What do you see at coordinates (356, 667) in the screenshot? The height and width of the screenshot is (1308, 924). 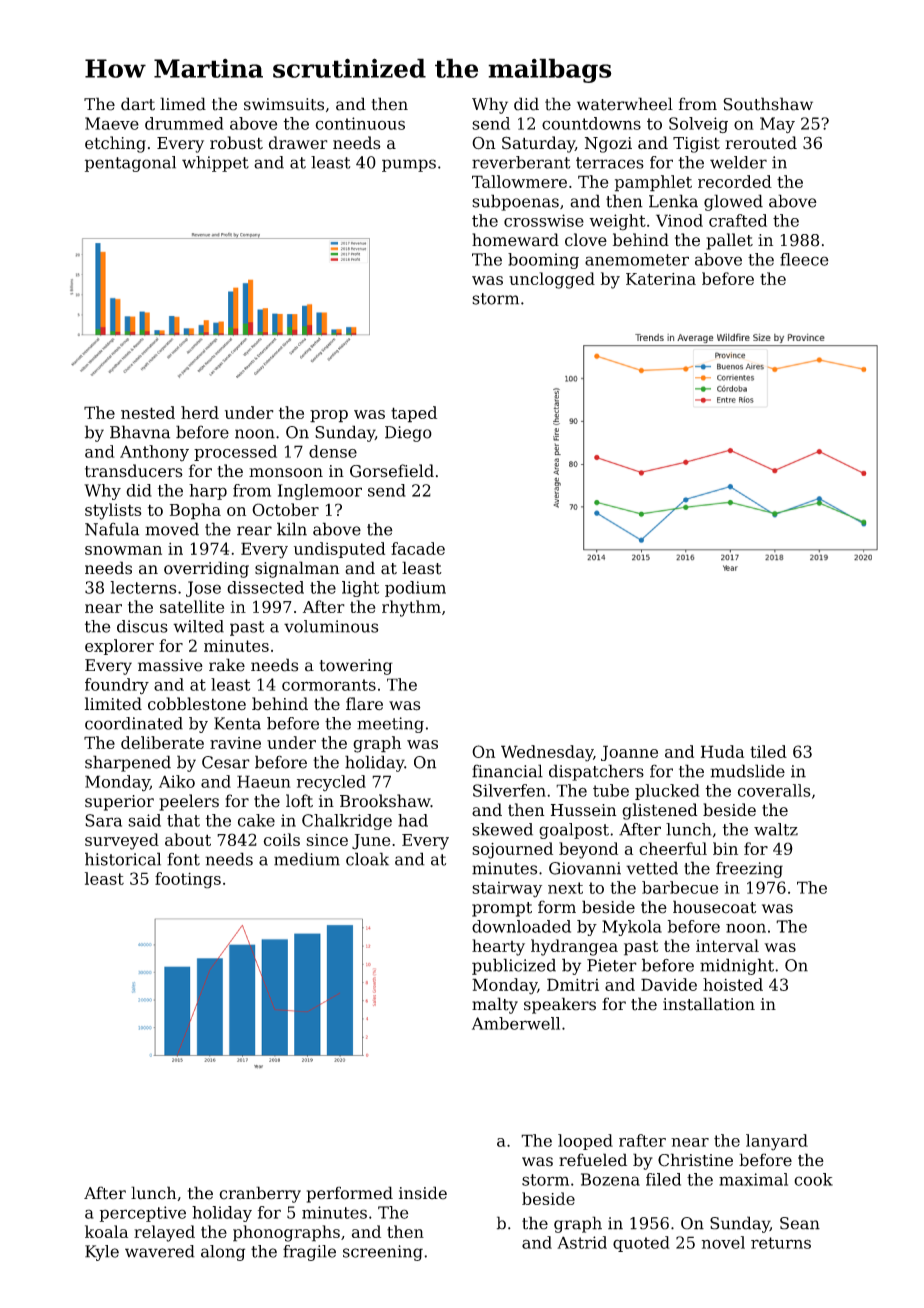 I see `towering` at bounding box center [356, 667].
